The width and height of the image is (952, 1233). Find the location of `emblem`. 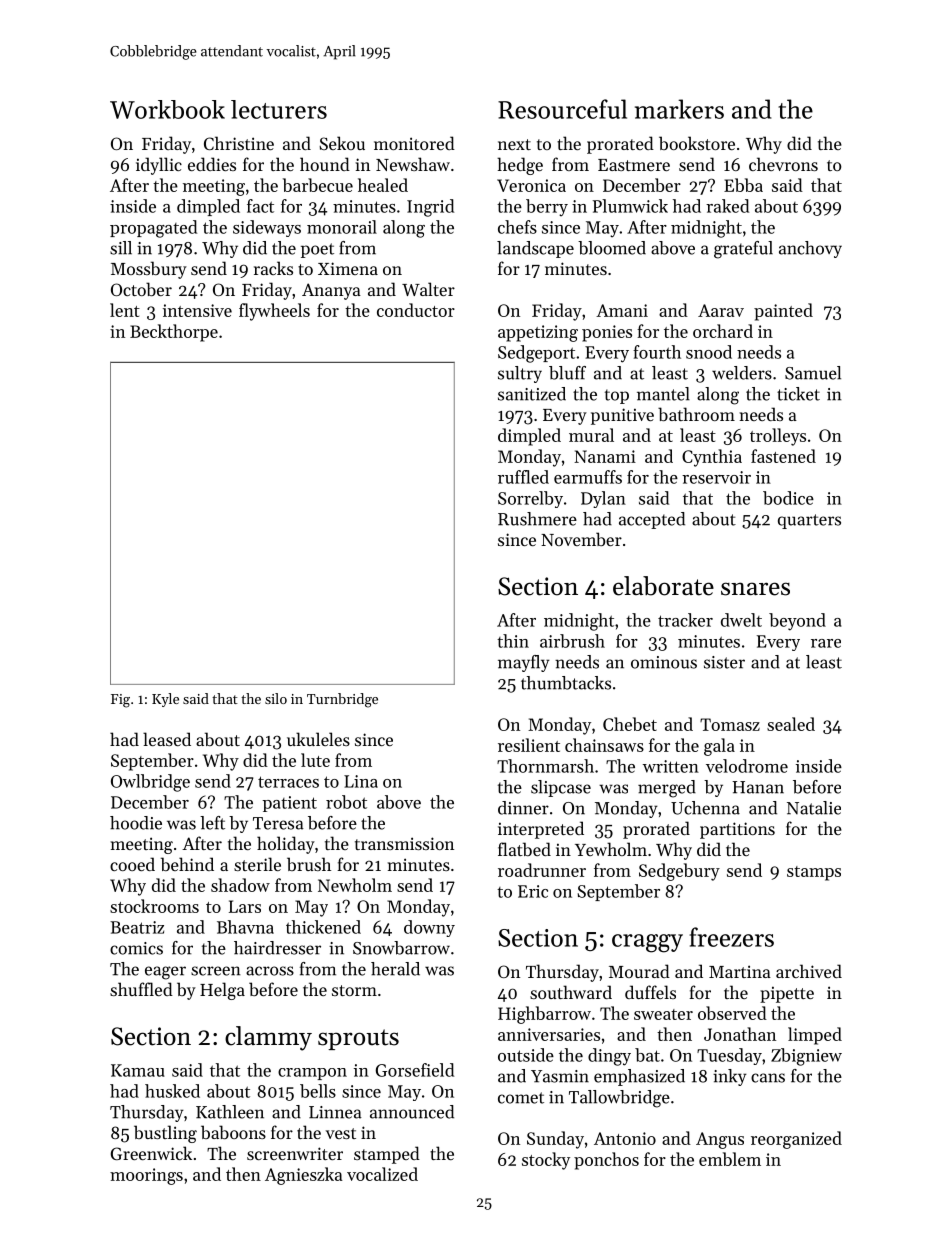

emblem is located at coordinates (730, 1159).
